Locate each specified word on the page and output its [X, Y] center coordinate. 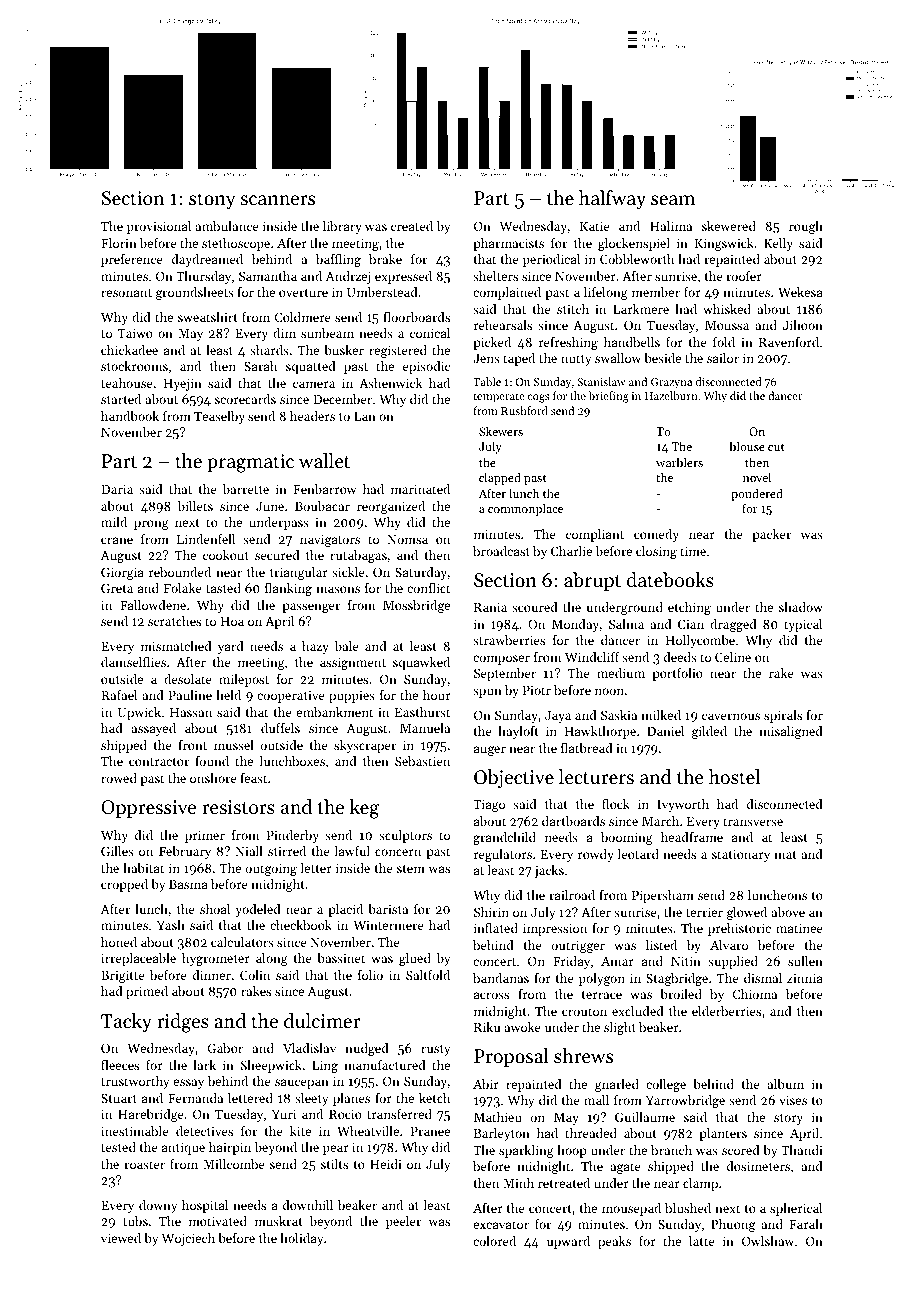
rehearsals [503, 325]
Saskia [619, 715]
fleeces [120, 1065]
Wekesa [800, 292]
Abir [486, 1084]
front [192, 745]
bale [347, 646]
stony [212, 201]
